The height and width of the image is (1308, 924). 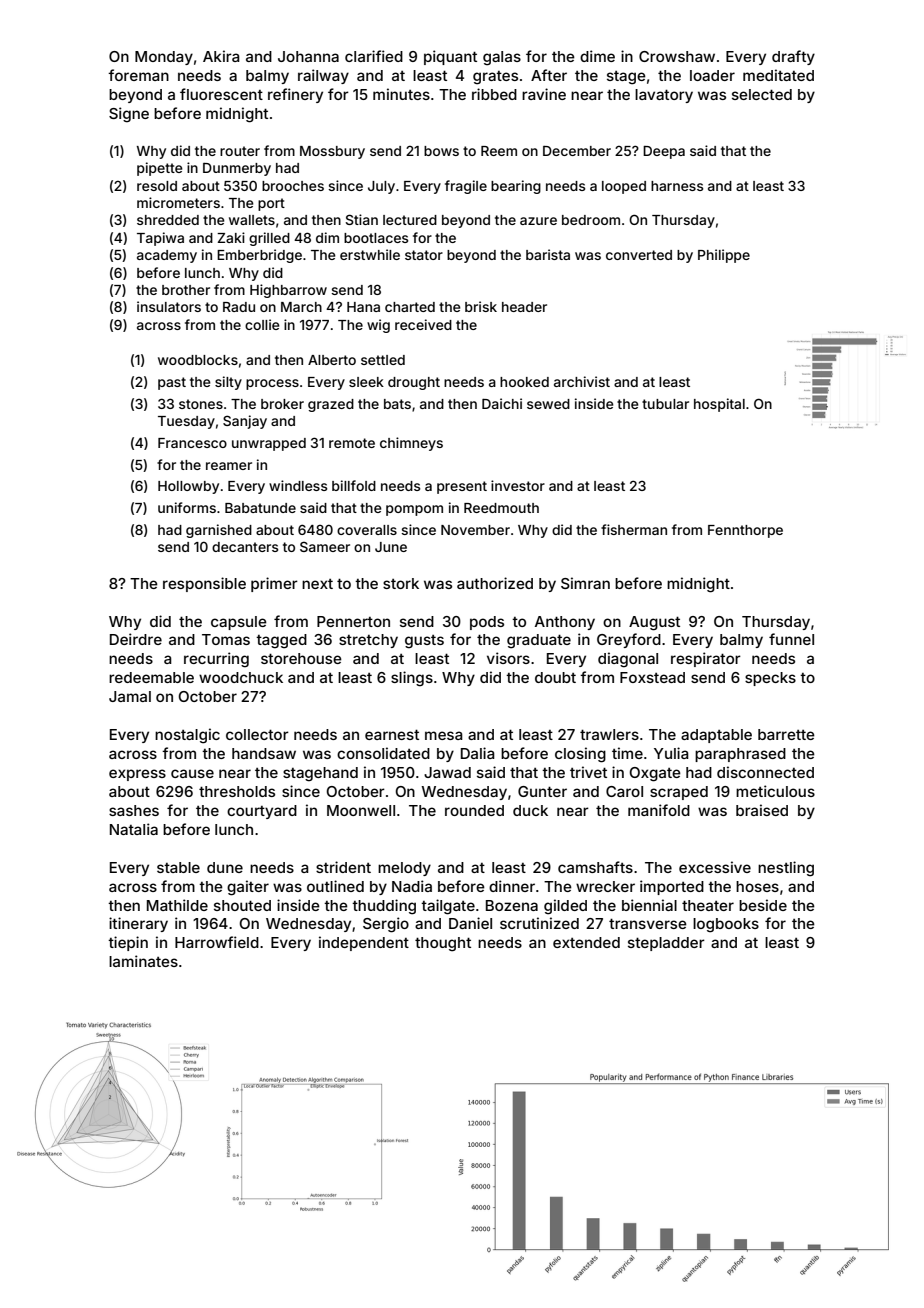 What do you see at coordinates (530, 810) in the image?
I see `duck` at bounding box center [530, 810].
